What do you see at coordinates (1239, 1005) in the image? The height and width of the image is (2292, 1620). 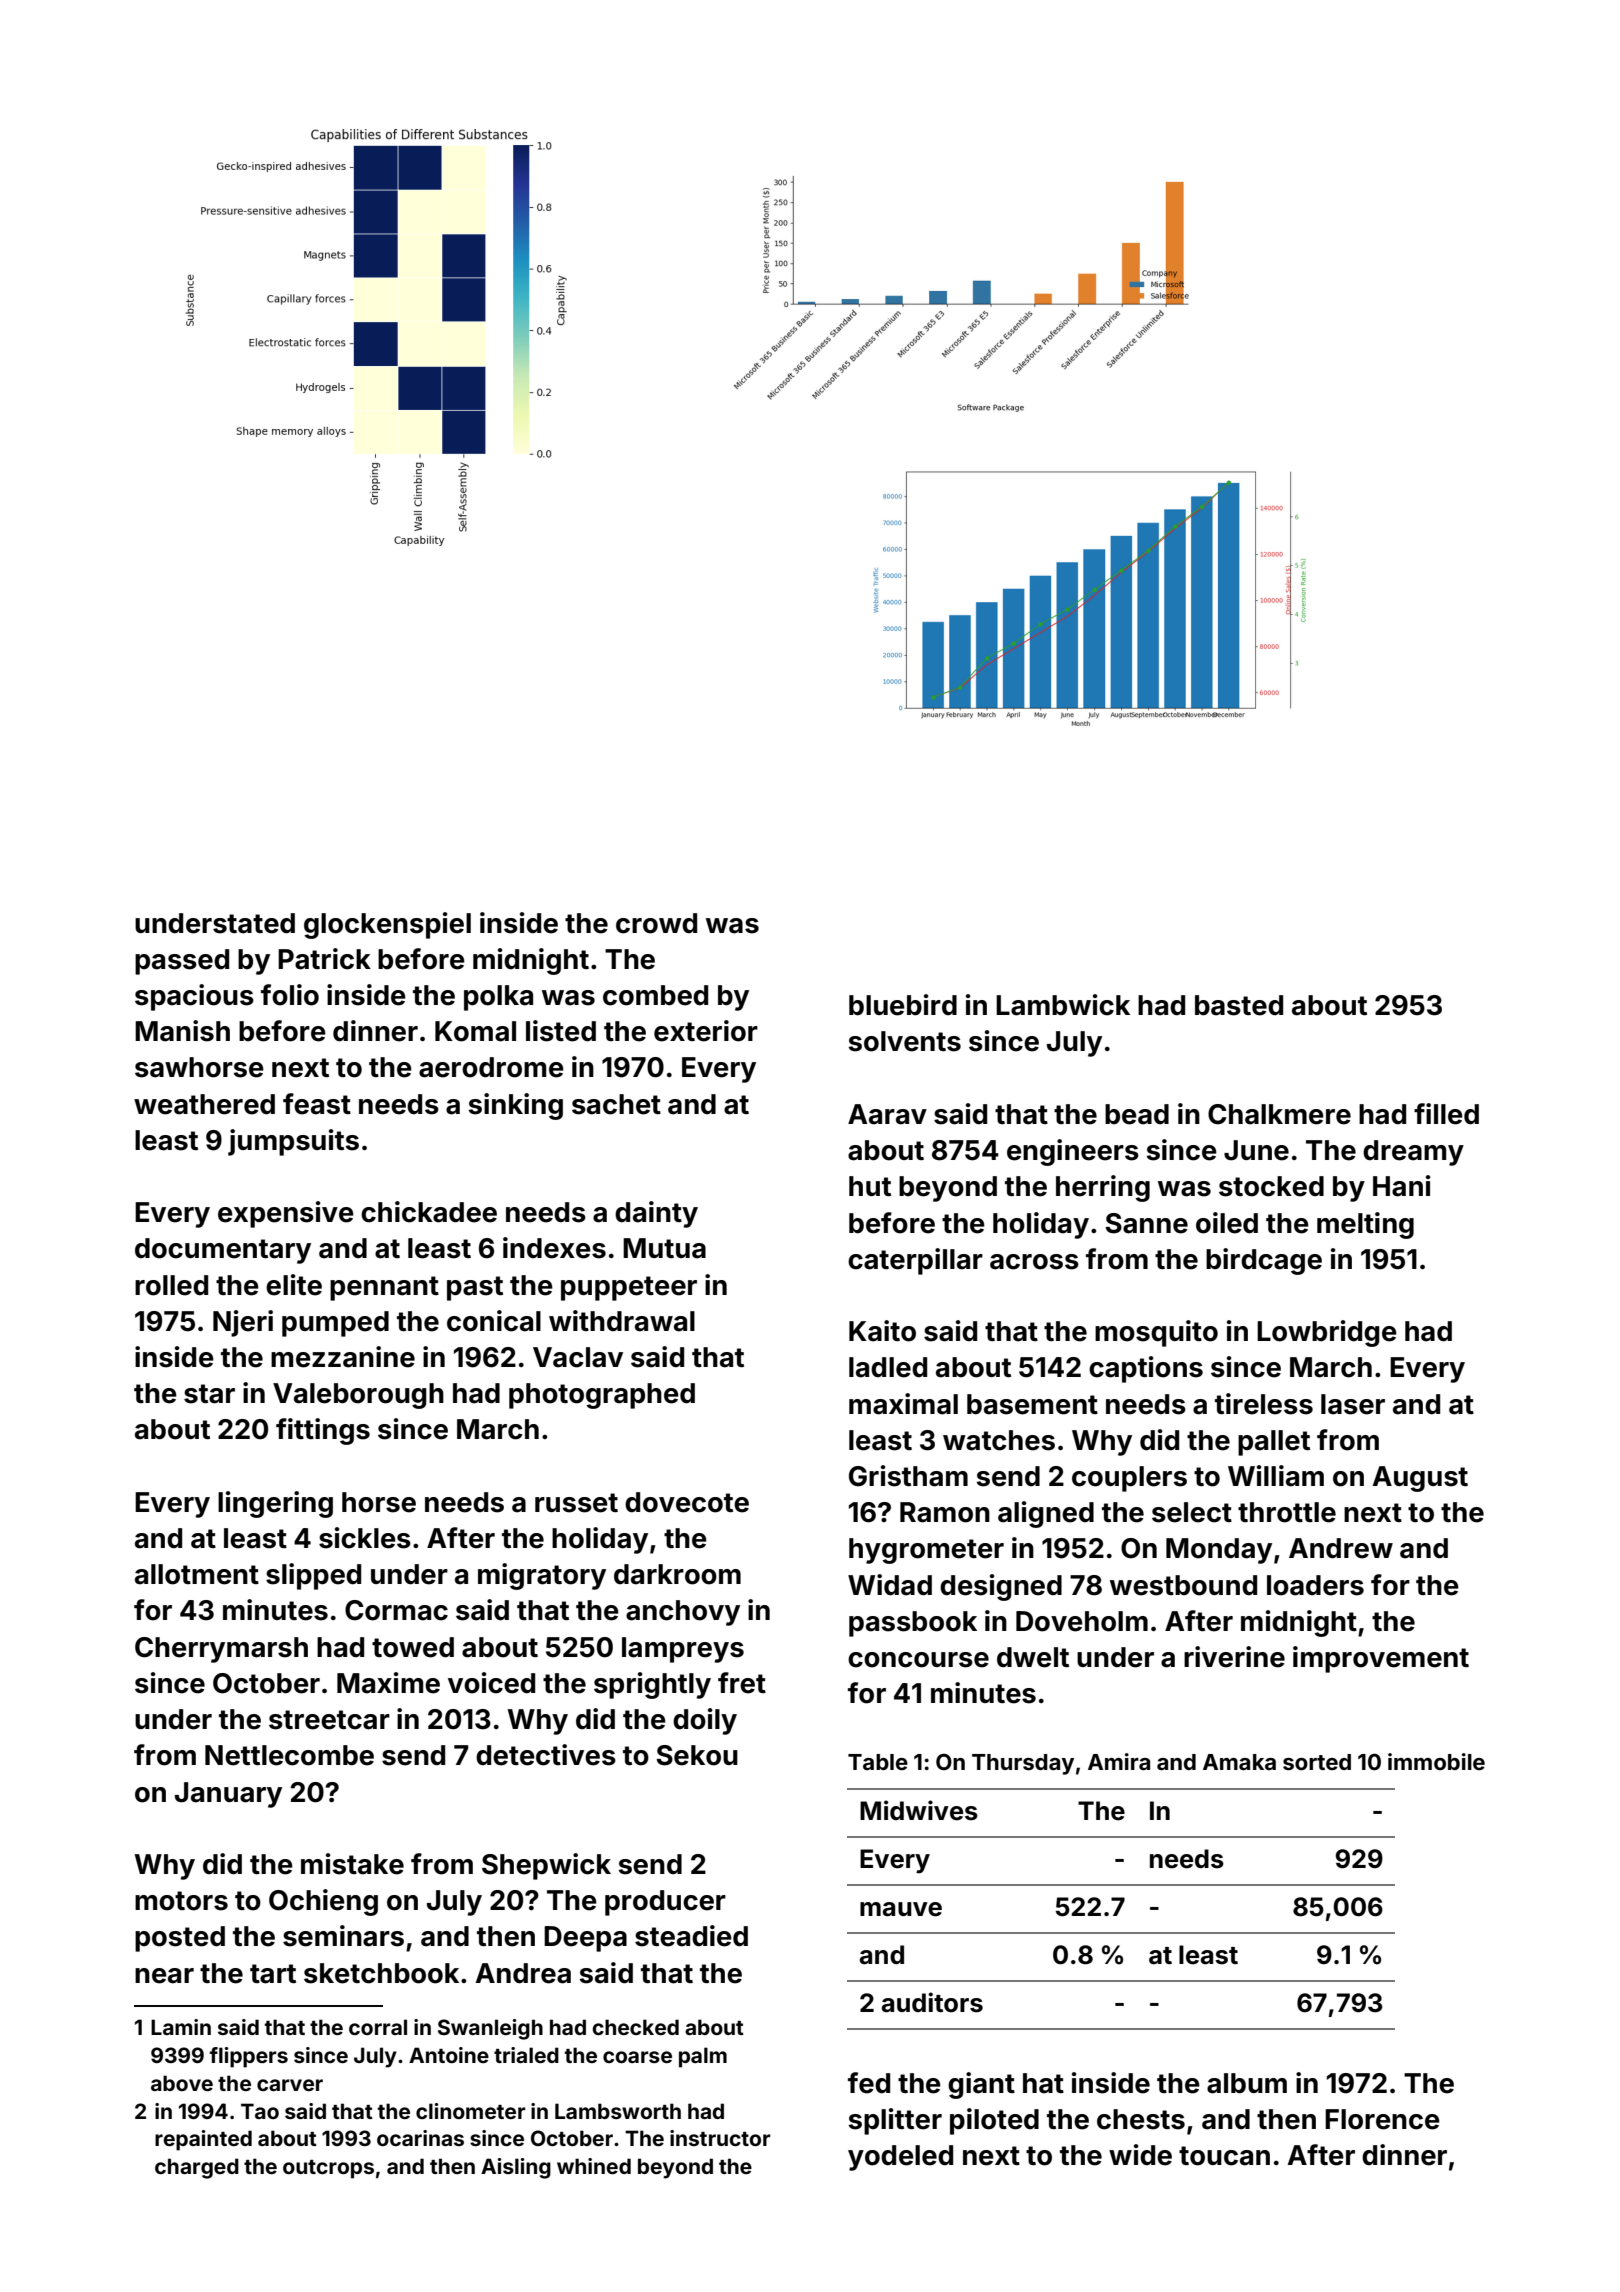 I see `basted` at bounding box center [1239, 1005].
